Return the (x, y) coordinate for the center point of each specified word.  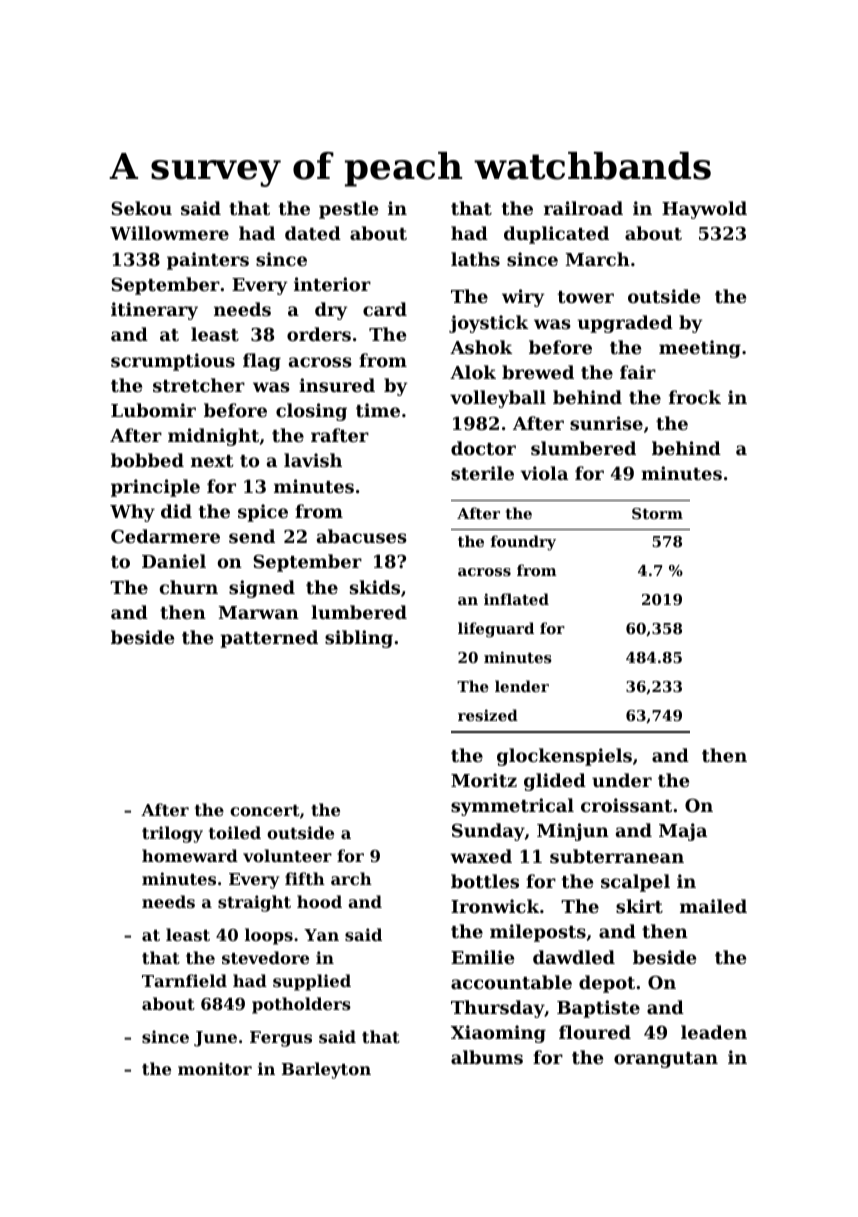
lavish (313, 460)
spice (263, 513)
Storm (657, 513)
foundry (523, 543)
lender (522, 686)
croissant (626, 805)
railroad (583, 208)
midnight (213, 437)
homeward (190, 855)
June (215, 1039)
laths (475, 259)
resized (488, 715)
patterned (269, 639)
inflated (516, 599)
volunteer (287, 855)
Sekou (141, 208)
